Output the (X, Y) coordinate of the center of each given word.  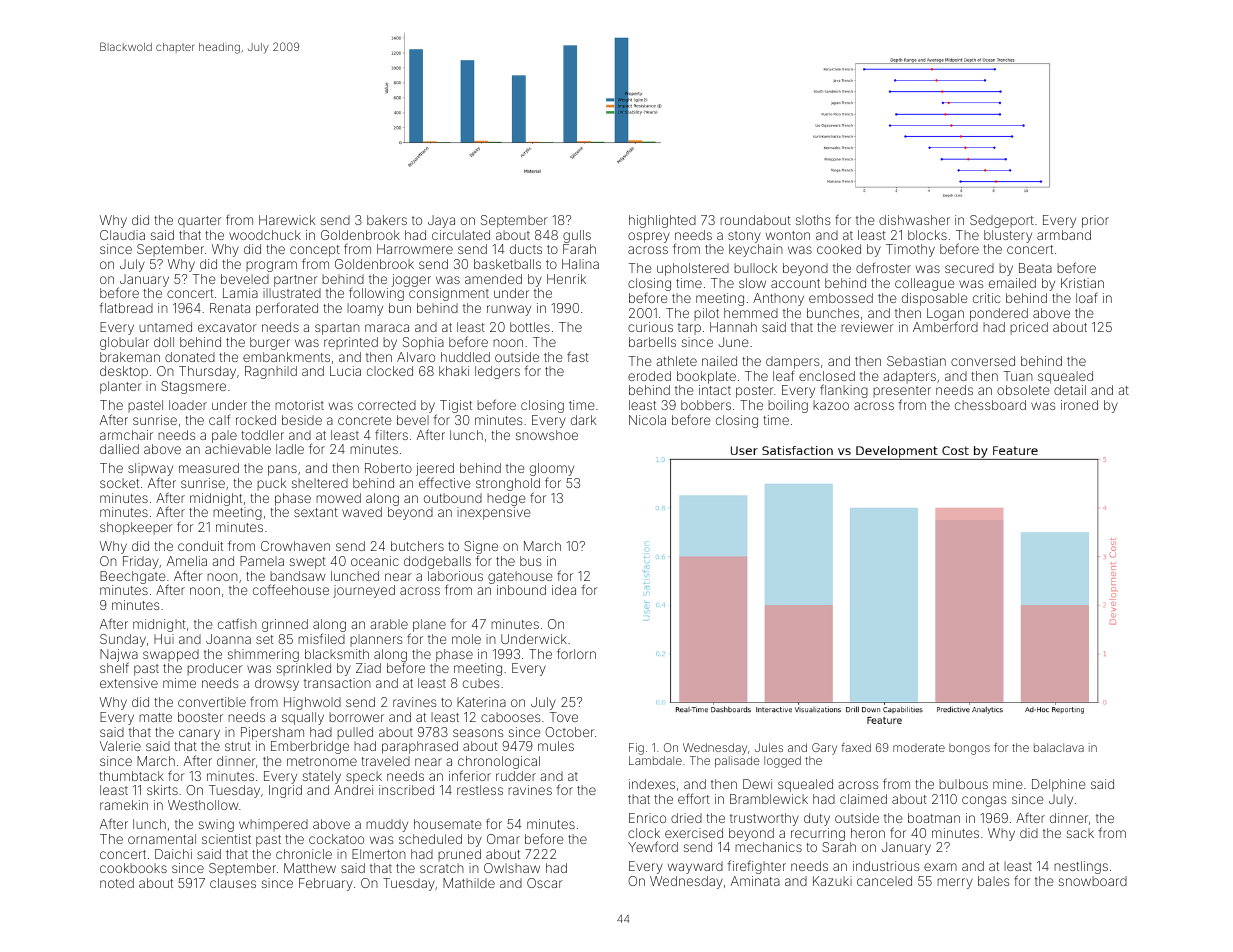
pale (224, 436)
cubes (481, 683)
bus (530, 561)
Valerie (120, 746)
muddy (387, 825)
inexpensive (494, 513)
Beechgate (133, 577)
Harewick (287, 220)
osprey (649, 237)
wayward (695, 867)
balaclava (1059, 747)
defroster (883, 267)
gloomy (552, 470)
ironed (1079, 405)
